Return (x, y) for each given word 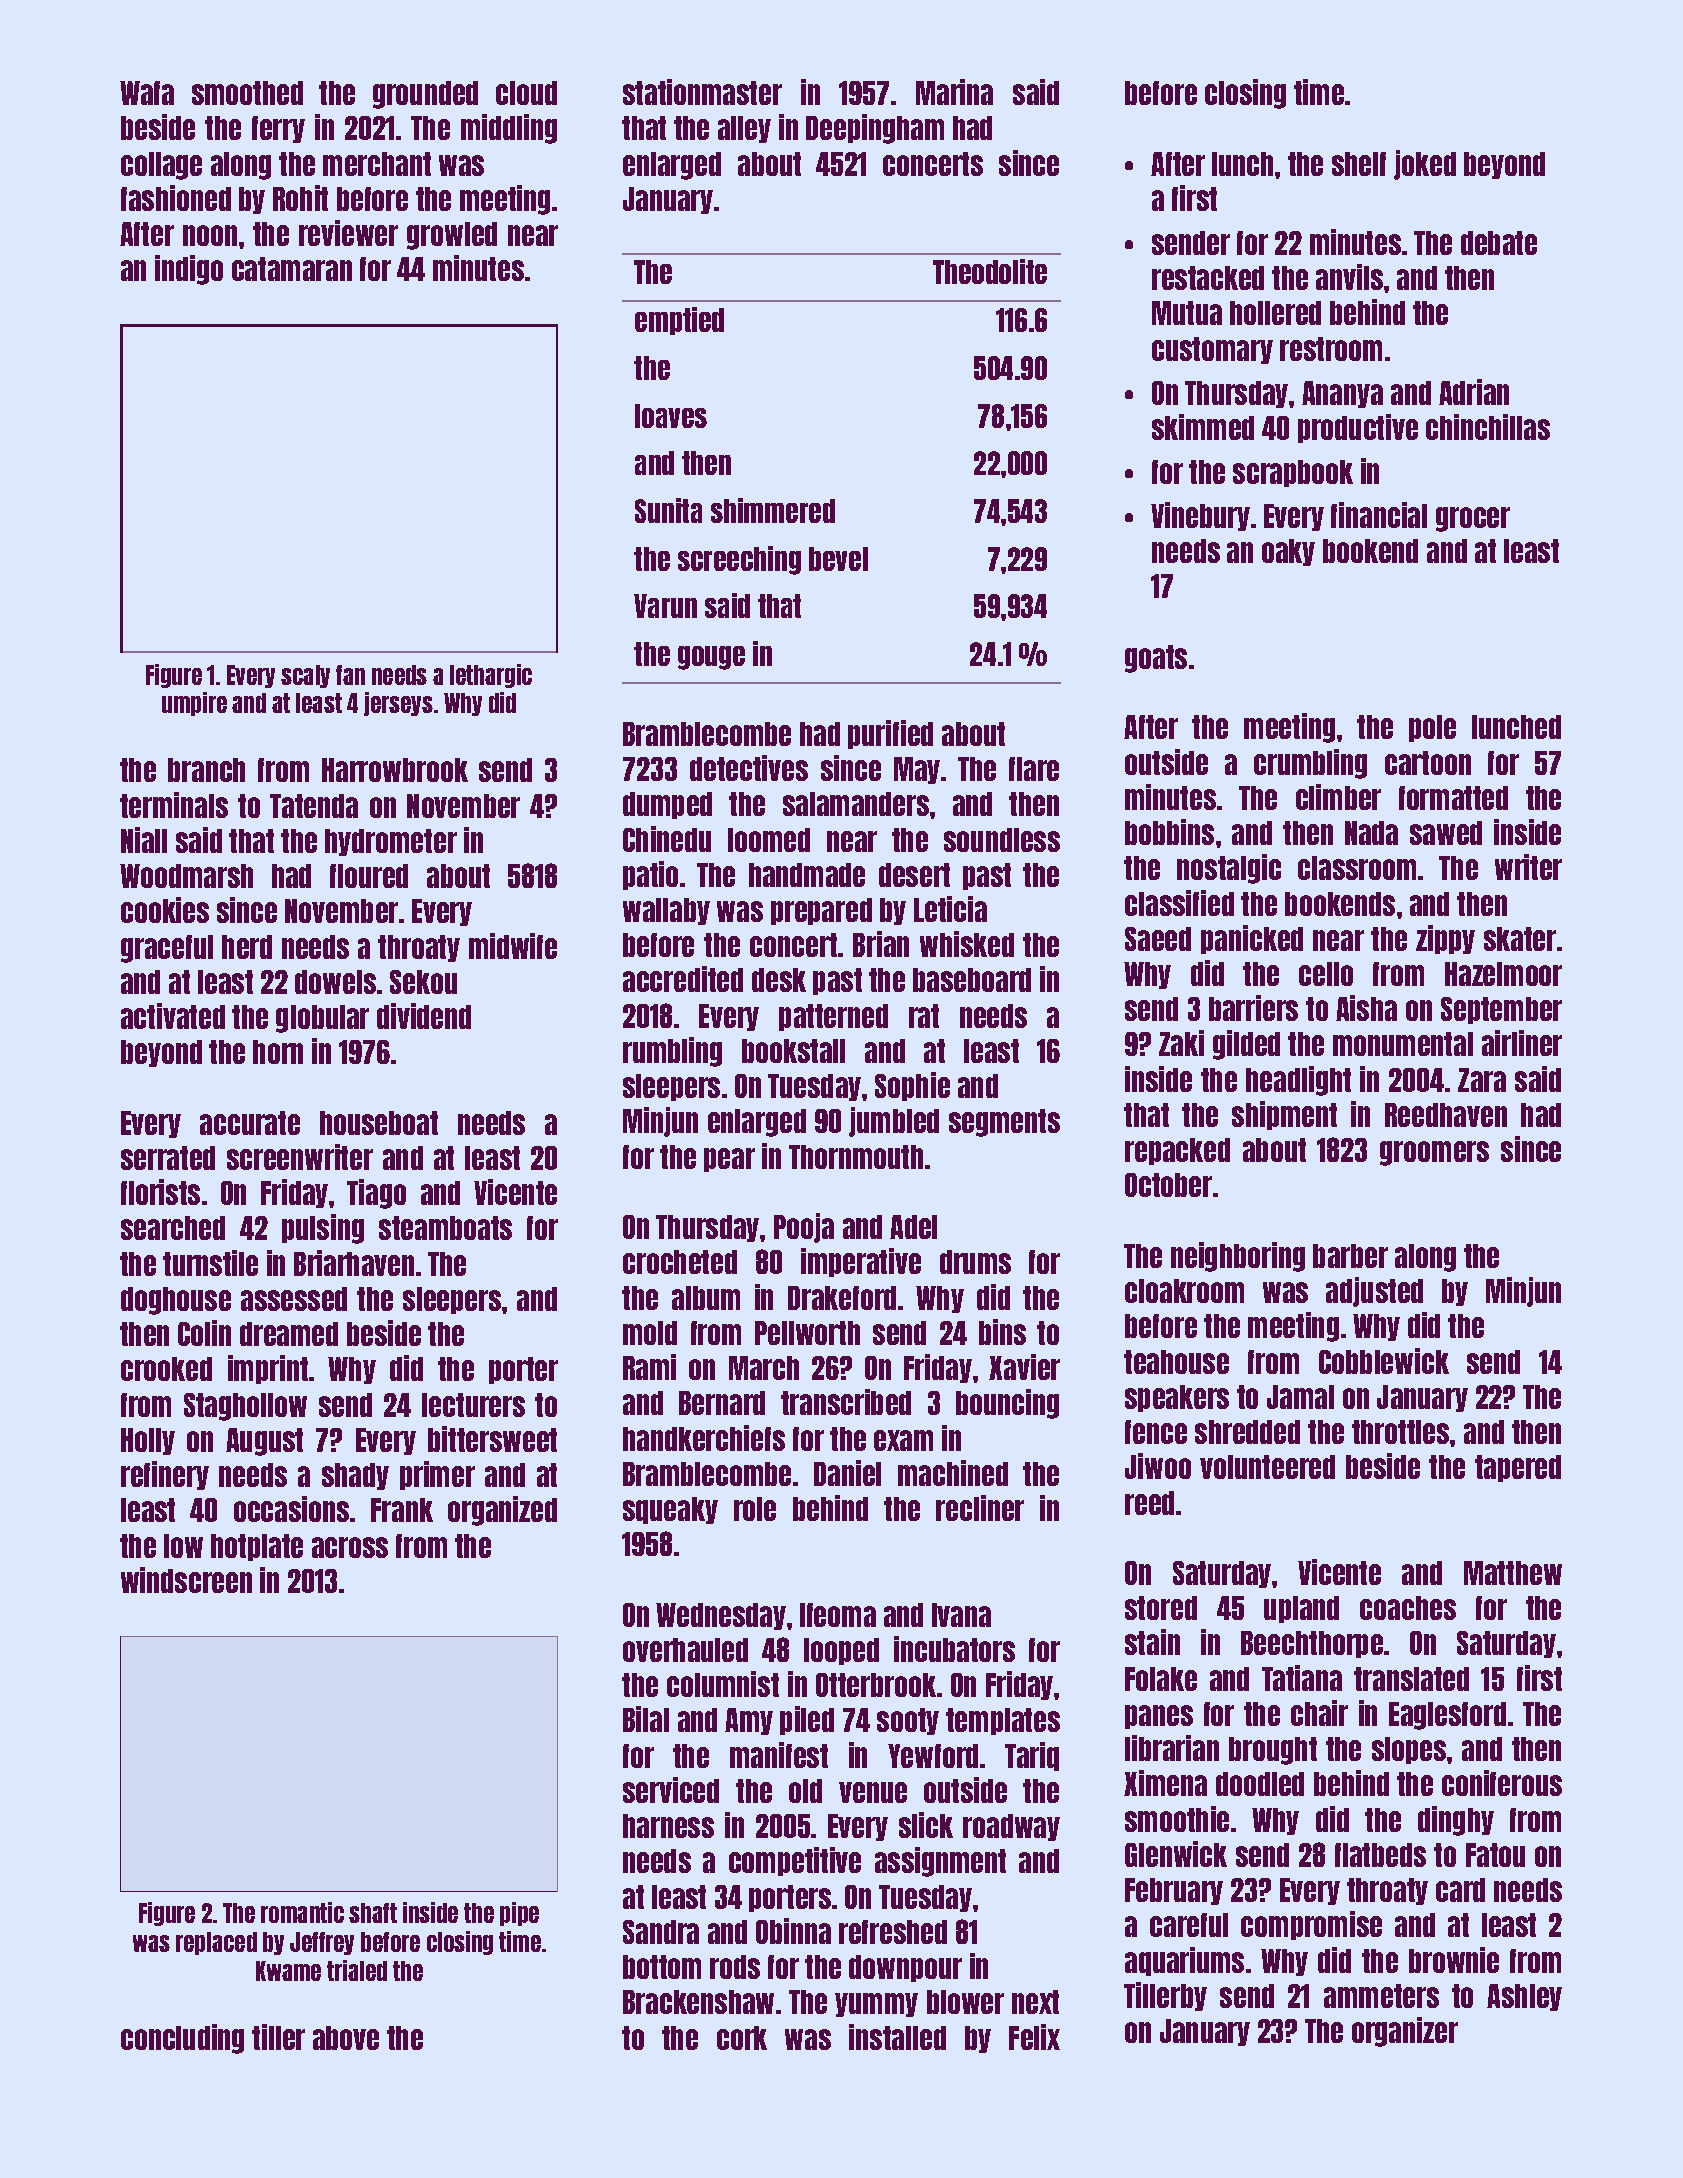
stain (1152, 1642)
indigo (189, 270)
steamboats (445, 1228)
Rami (649, 1367)
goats (1156, 659)
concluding (182, 2039)
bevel (838, 559)
